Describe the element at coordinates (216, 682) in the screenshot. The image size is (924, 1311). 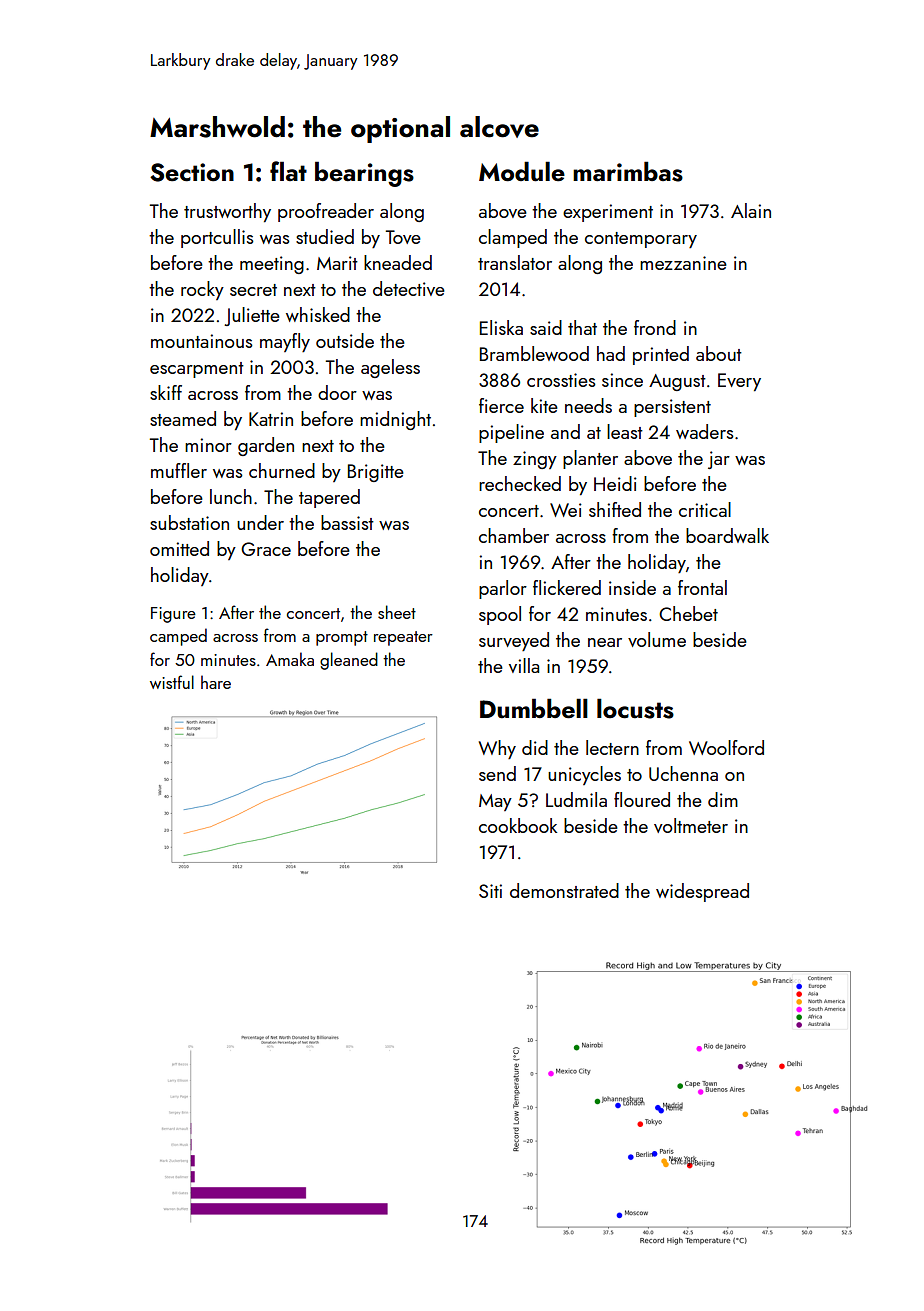
I see `hare` at that location.
